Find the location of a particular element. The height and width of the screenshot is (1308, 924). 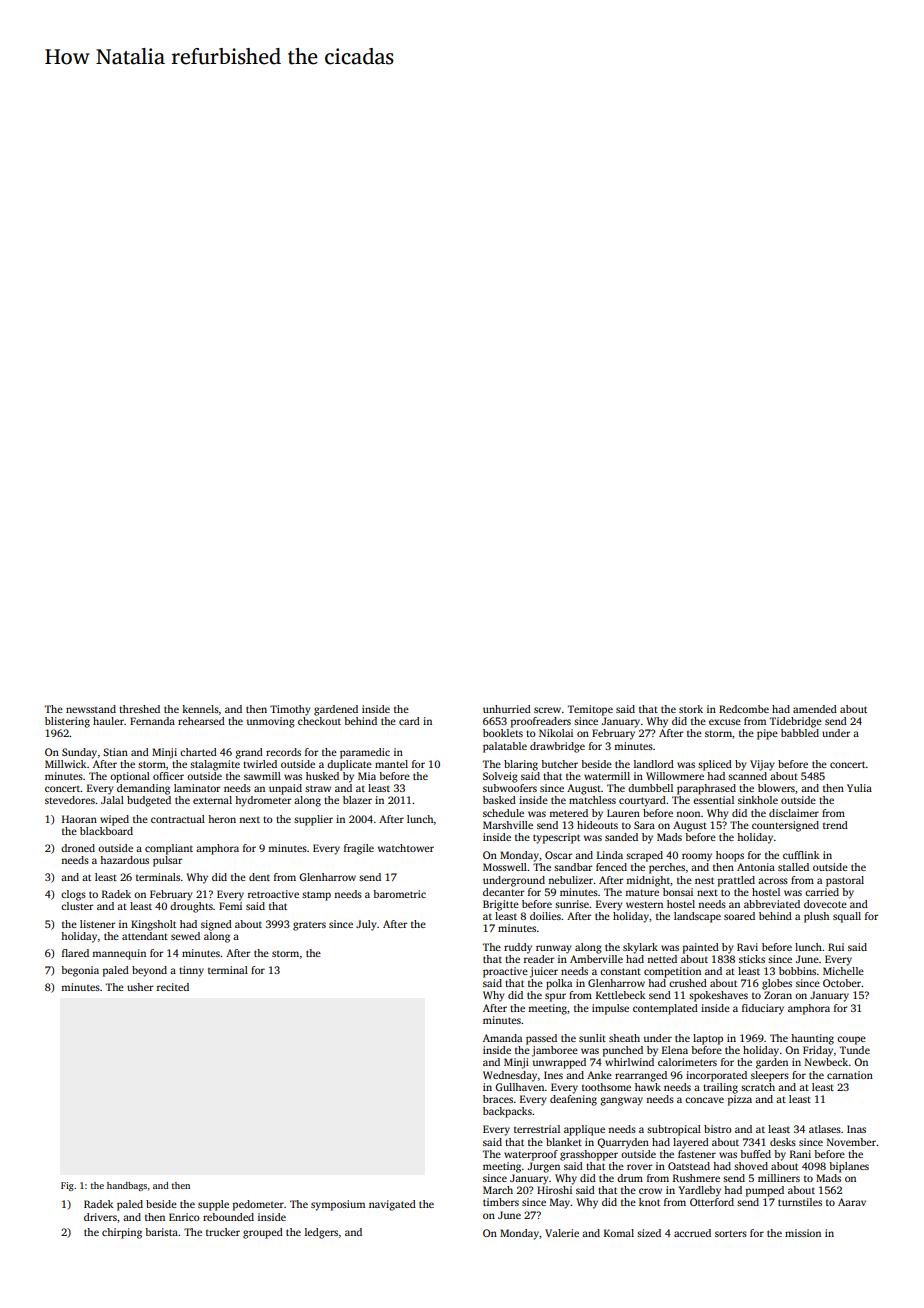

pizza is located at coordinates (740, 1100).
